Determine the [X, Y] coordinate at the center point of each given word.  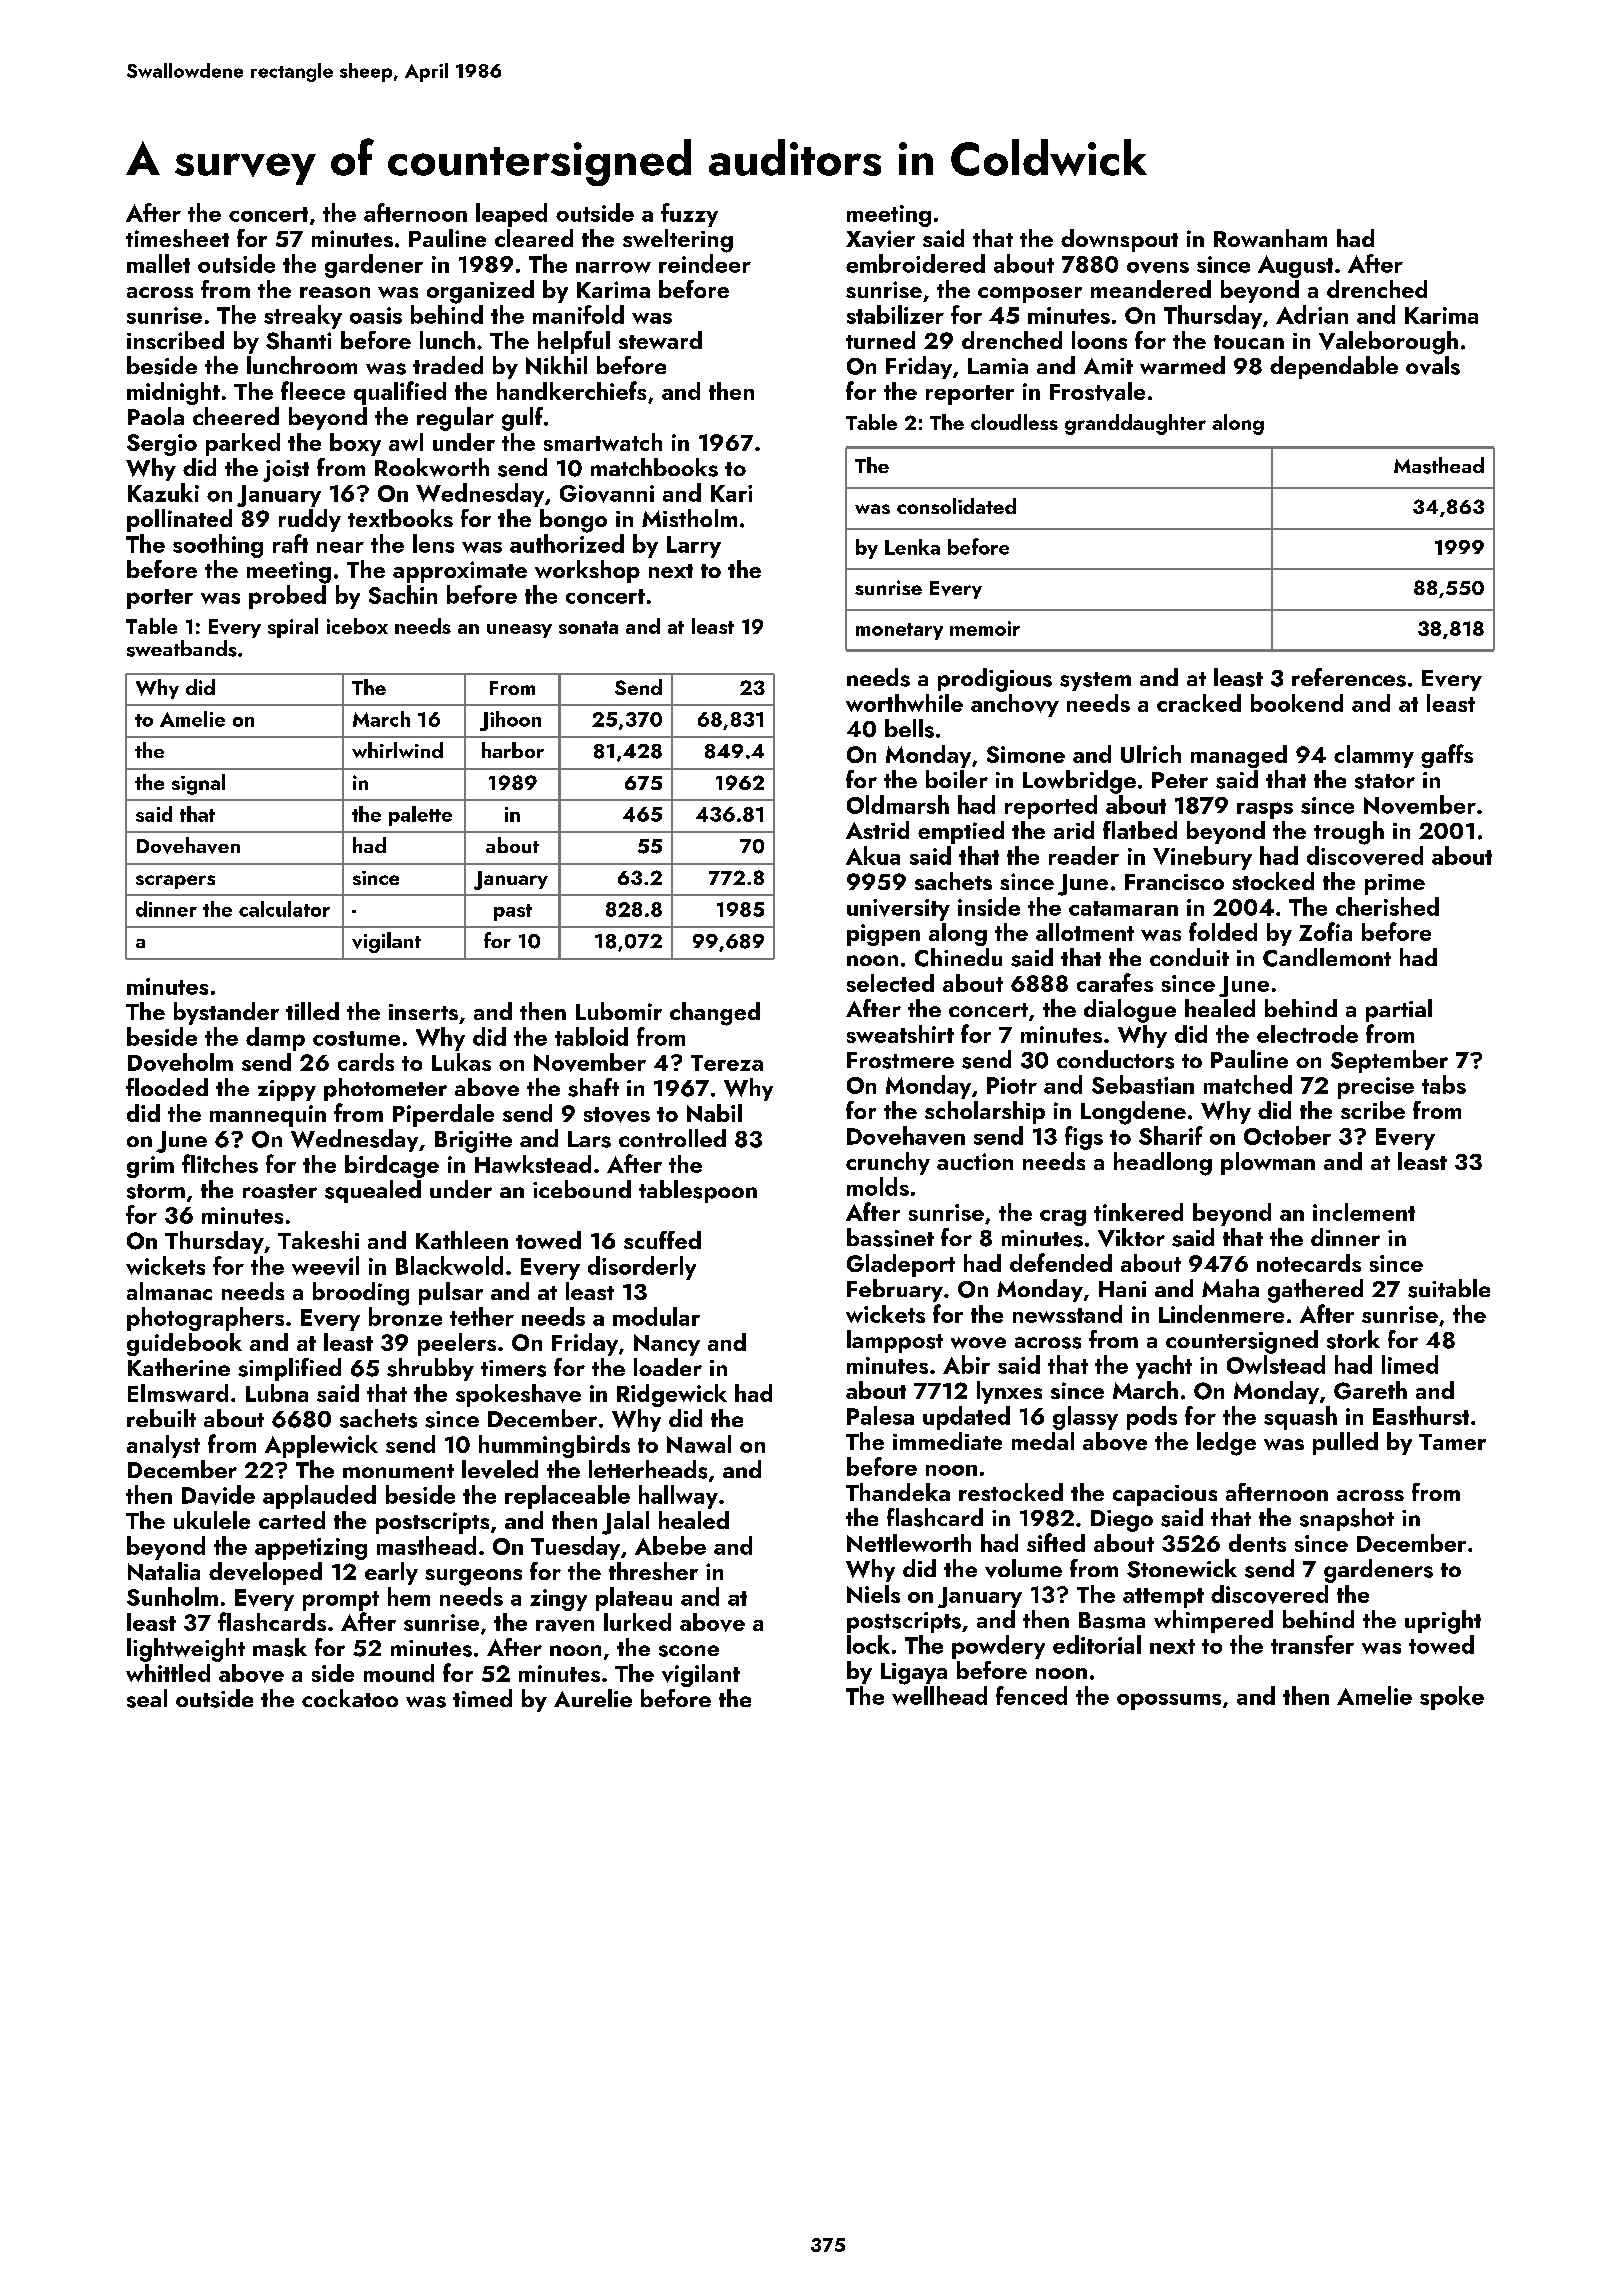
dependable [1334, 367]
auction [975, 1161]
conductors [1115, 1059]
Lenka [912, 547]
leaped [511, 215]
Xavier [880, 239]
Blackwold [449, 1265]
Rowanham [1270, 238]
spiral [293, 628]
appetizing [311, 1549]
